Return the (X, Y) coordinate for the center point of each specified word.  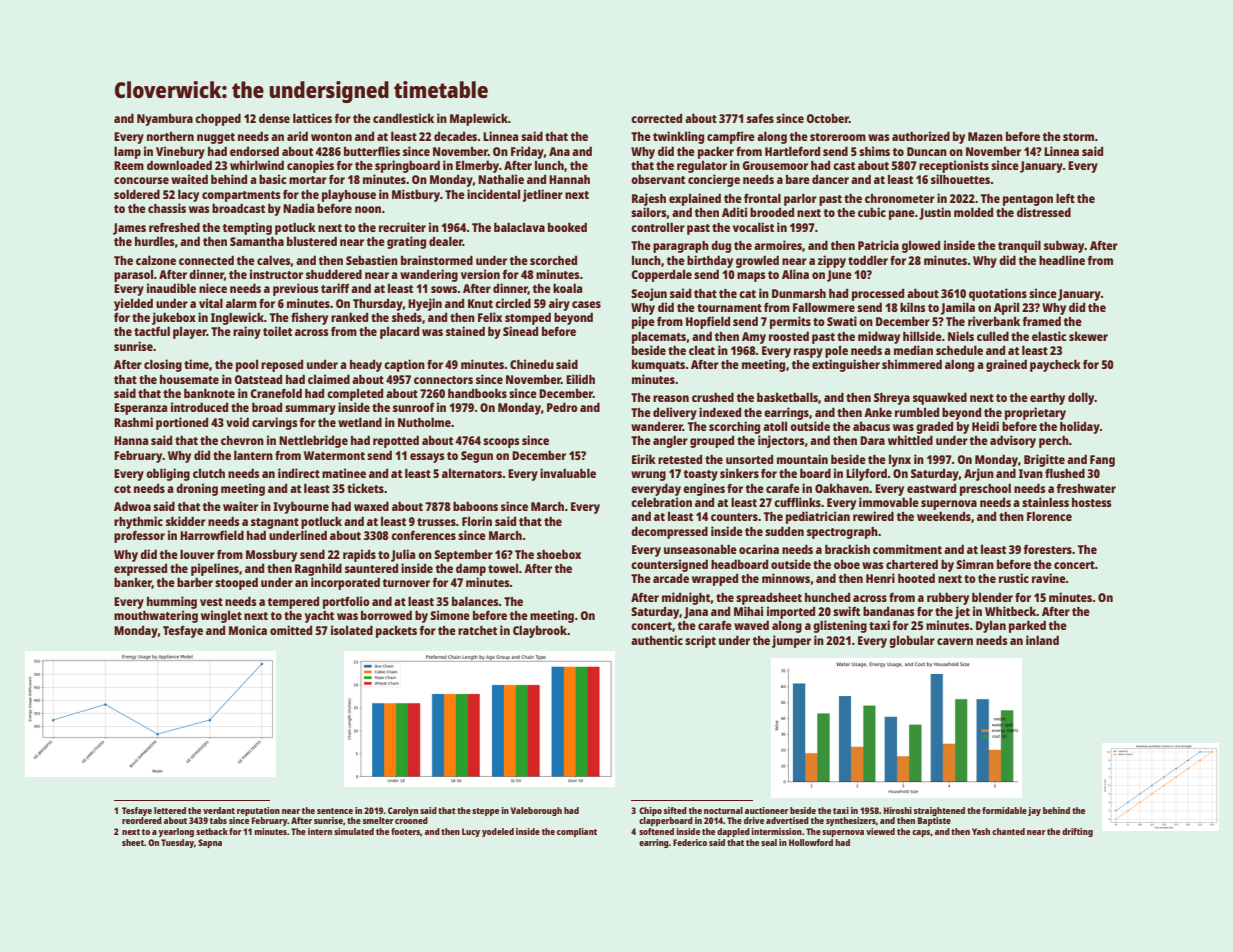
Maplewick (479, 119)
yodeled (498, 832)
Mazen (985, 136)
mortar (308, 180)
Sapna (210, 843)
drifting (1077, 832)
